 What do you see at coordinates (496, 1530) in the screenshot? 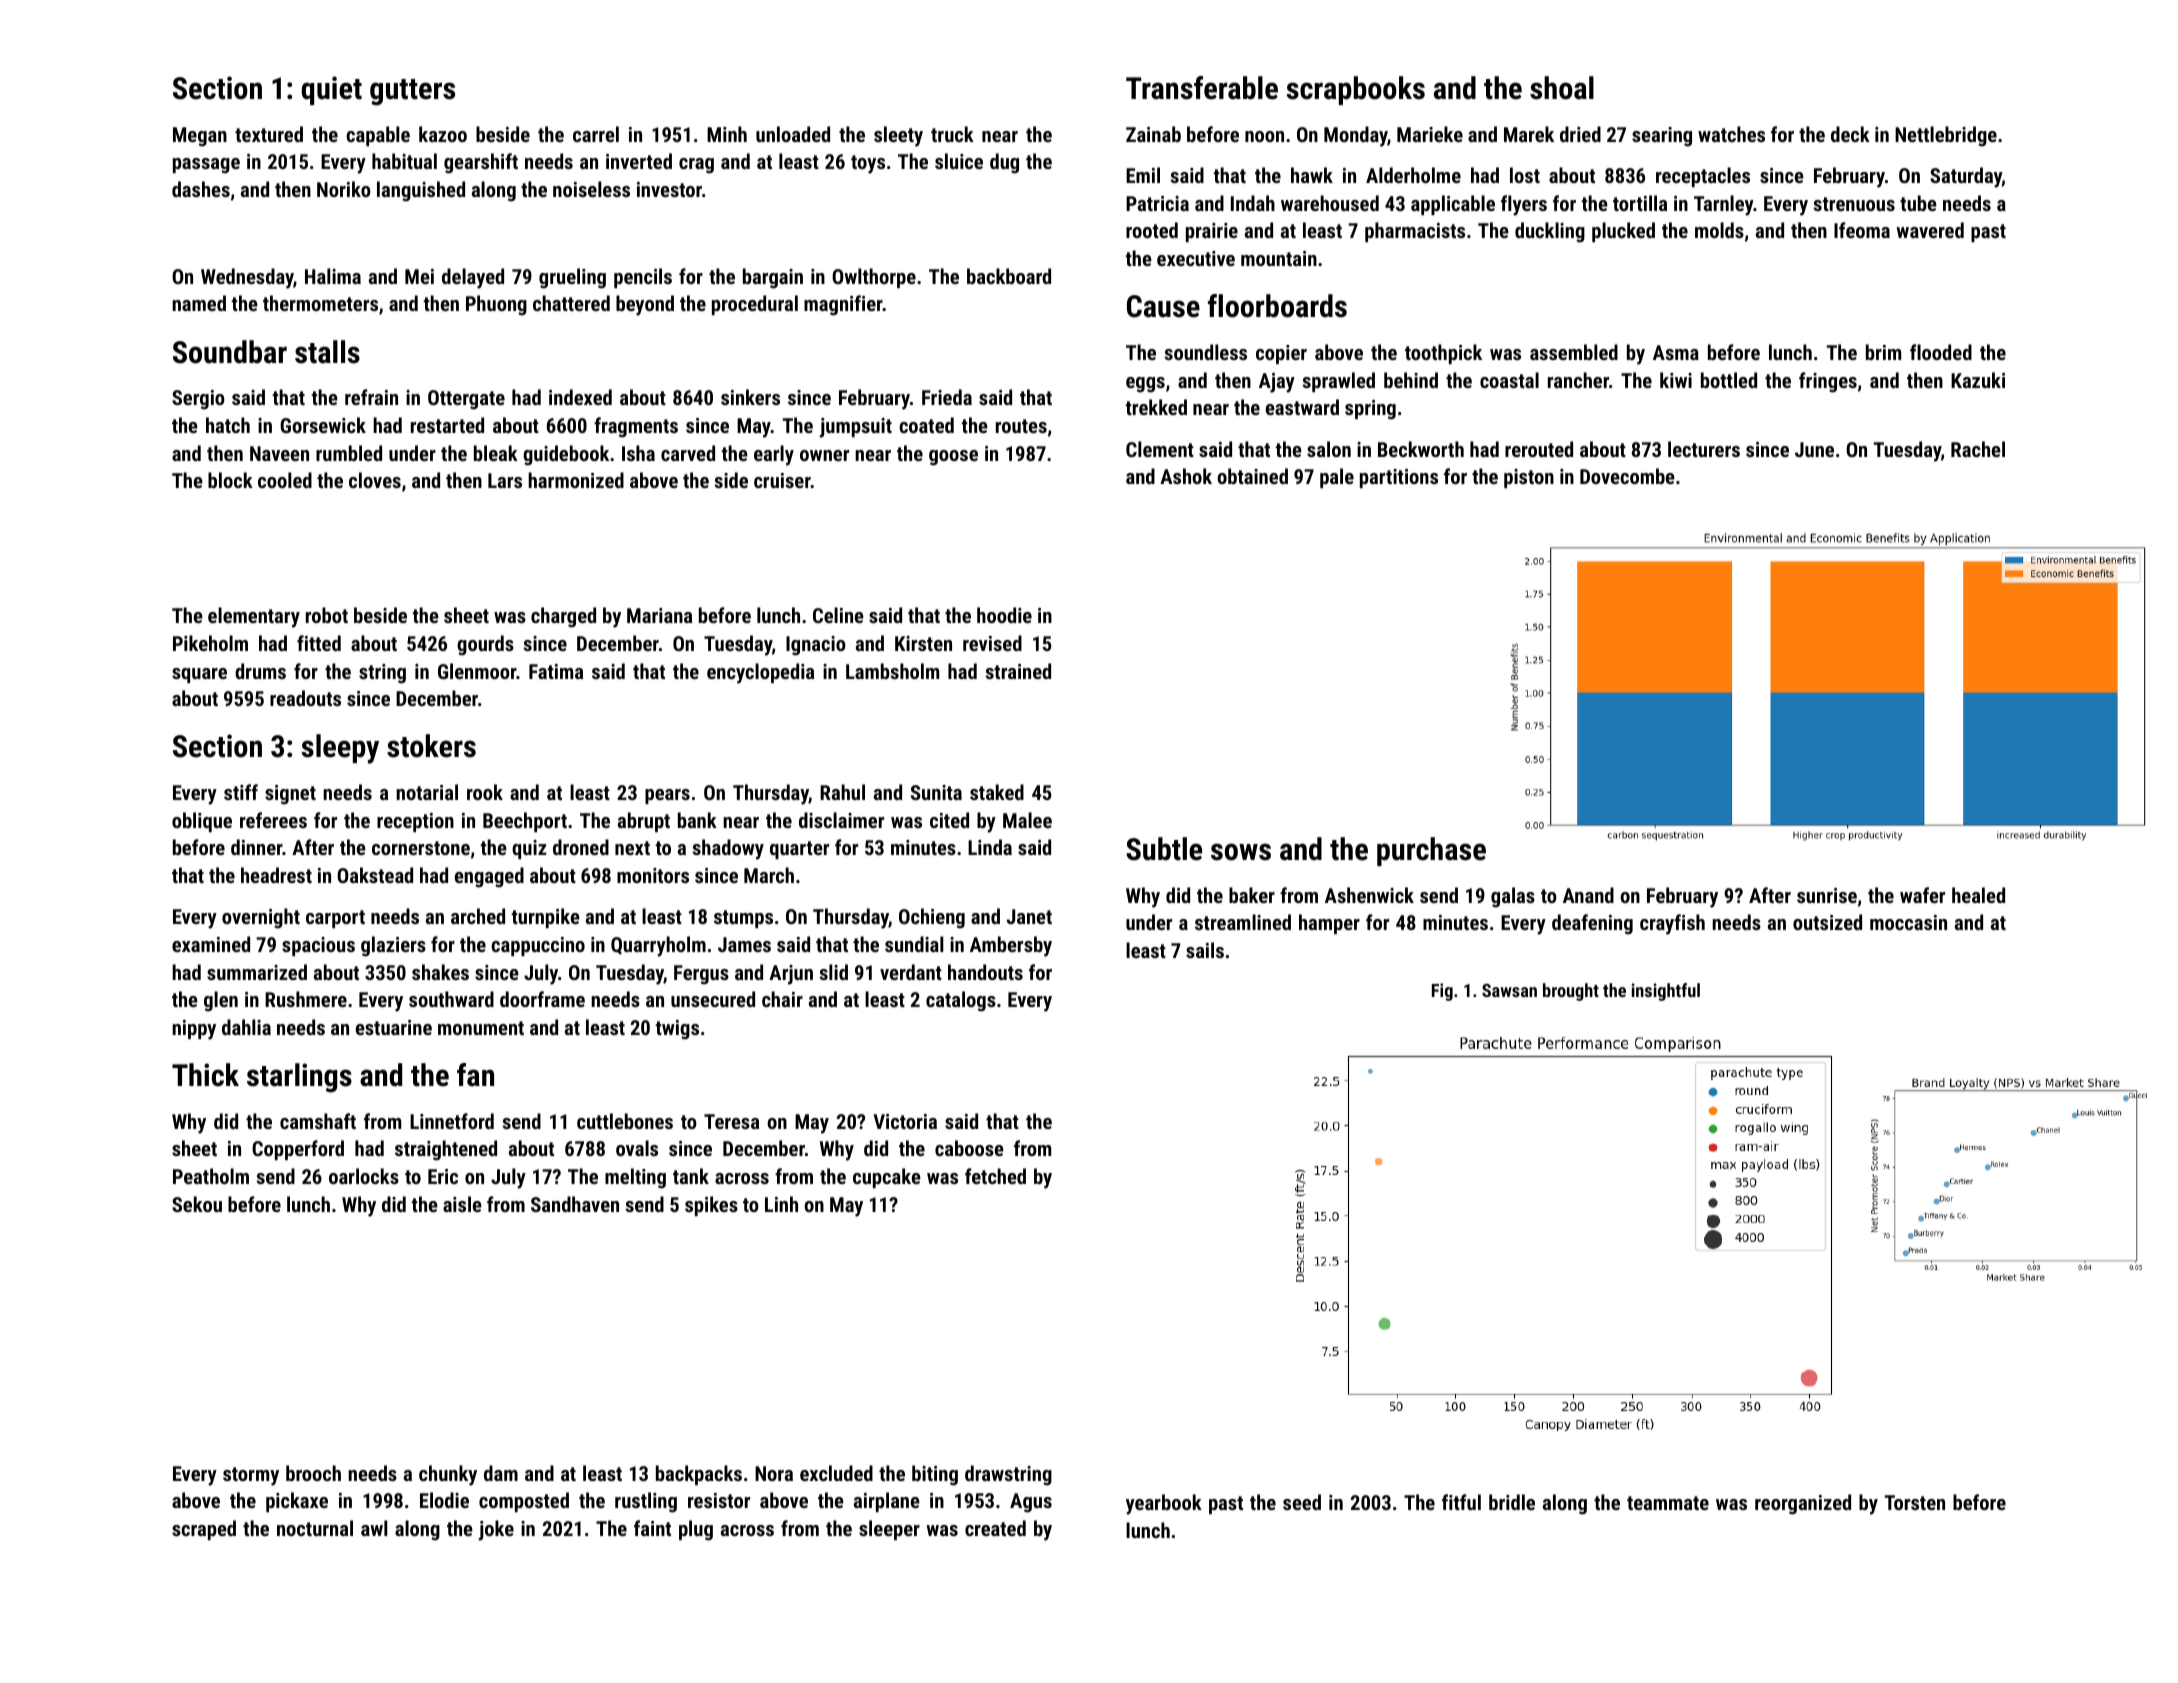
I see `joke` at bounding box center [496, 1530].
